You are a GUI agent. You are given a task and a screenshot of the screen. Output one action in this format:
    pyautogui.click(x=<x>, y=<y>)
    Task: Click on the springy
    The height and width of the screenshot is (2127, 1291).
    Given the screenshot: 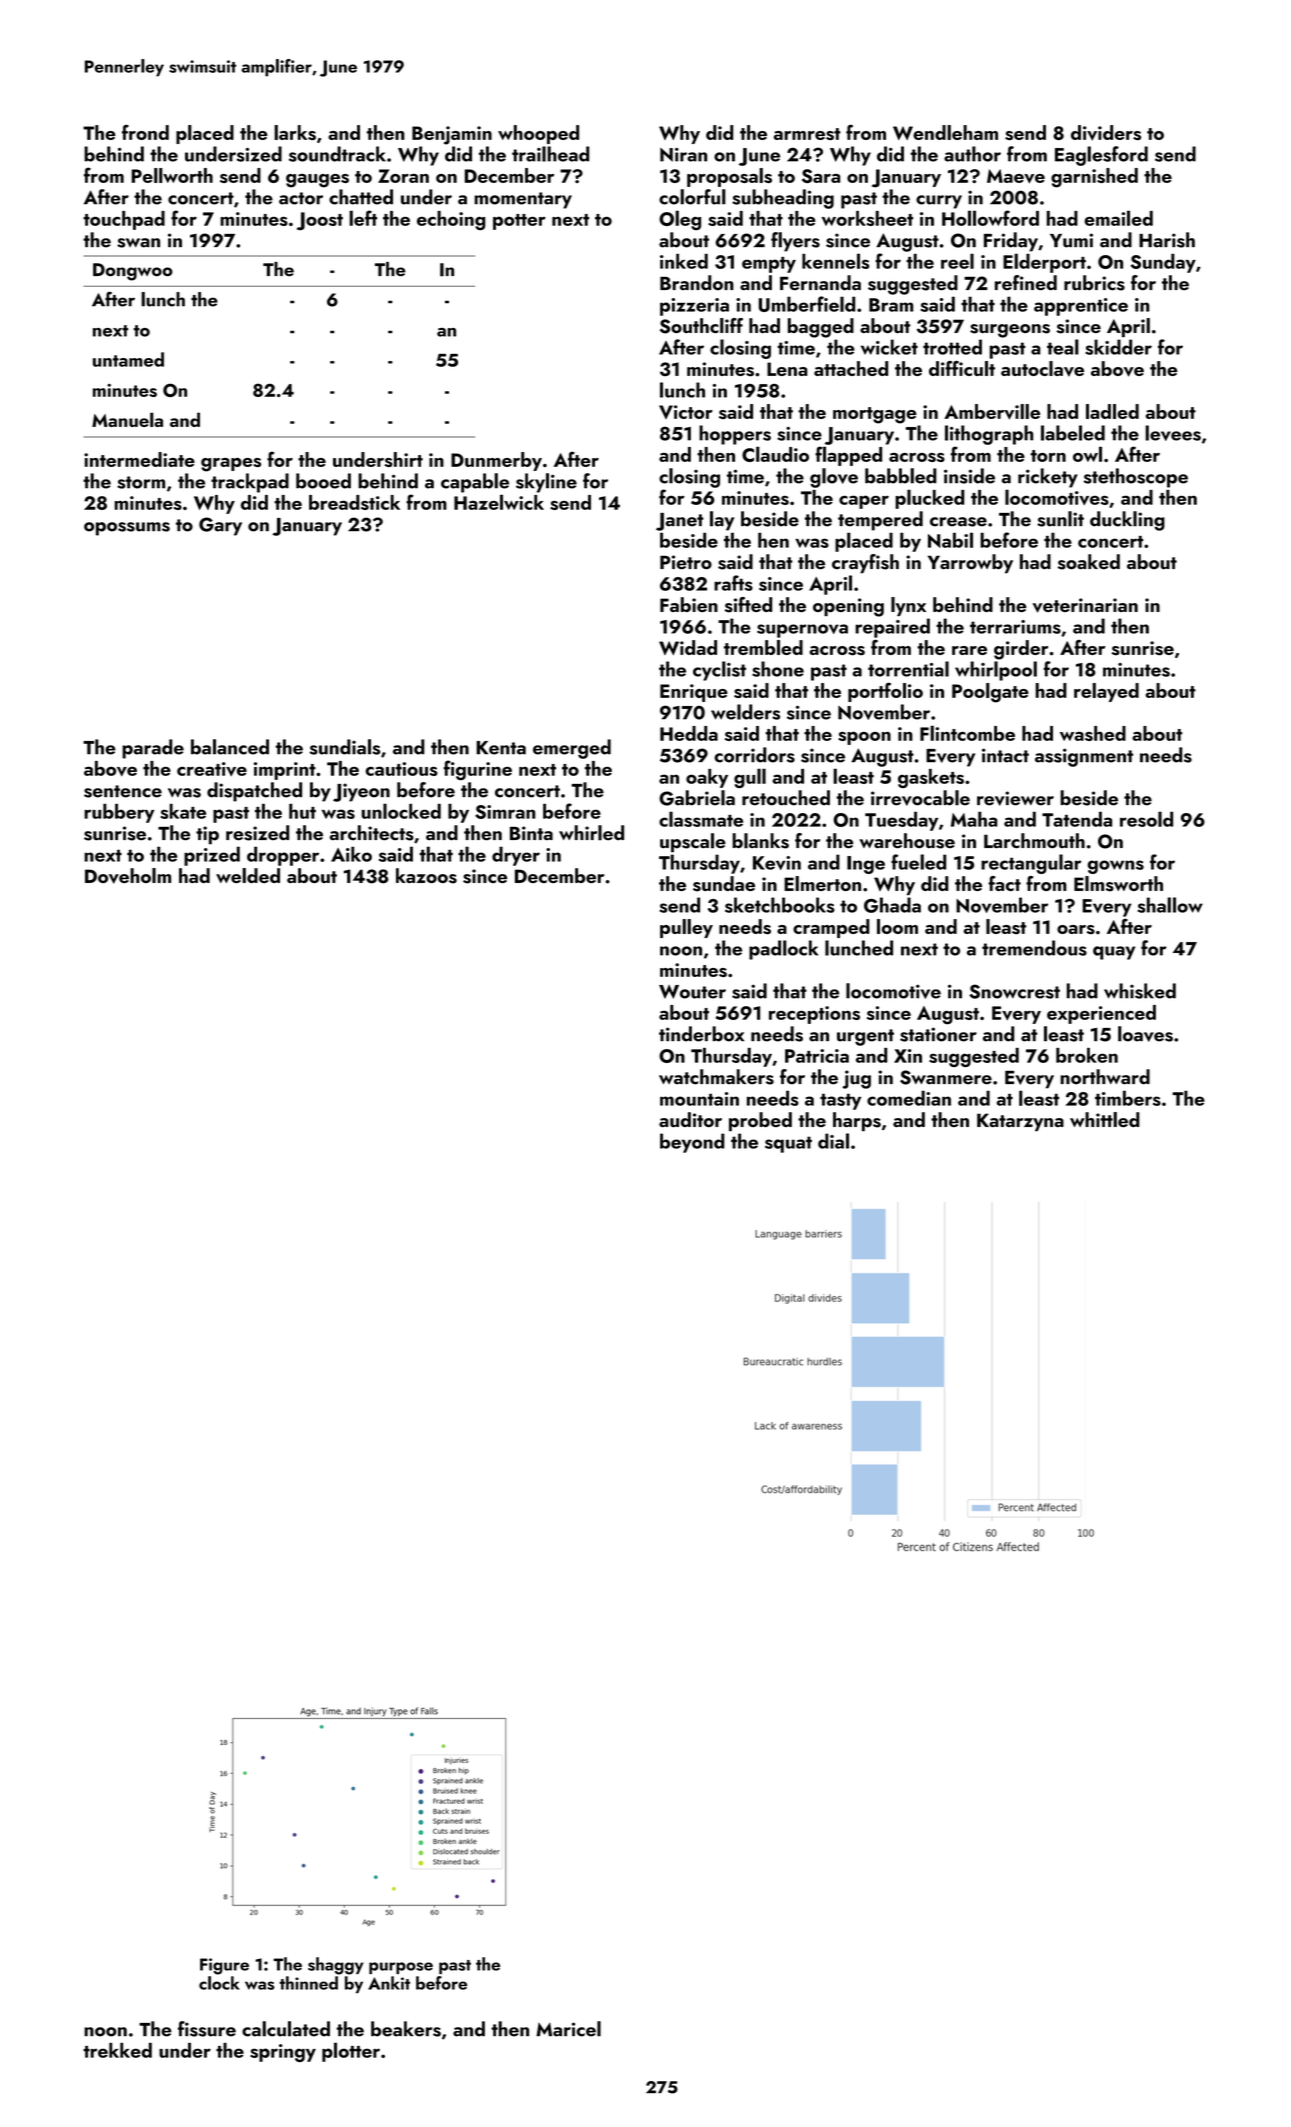 What is the action you would take?
    pyautogui.click(x=283, y=2053)
